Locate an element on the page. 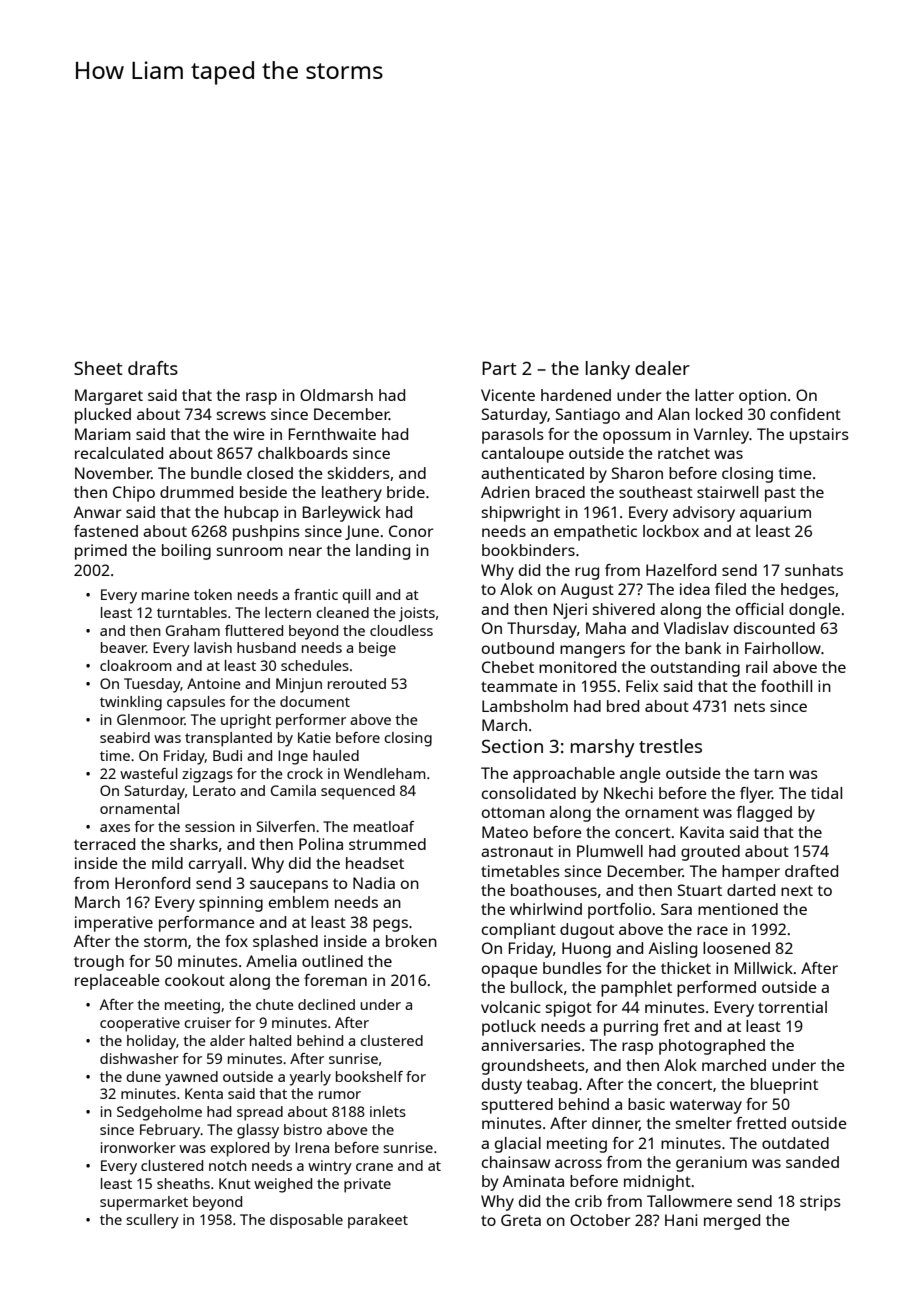 The width and height of the document is (924, 1308). boiling is located at coordinates (186, 552).
